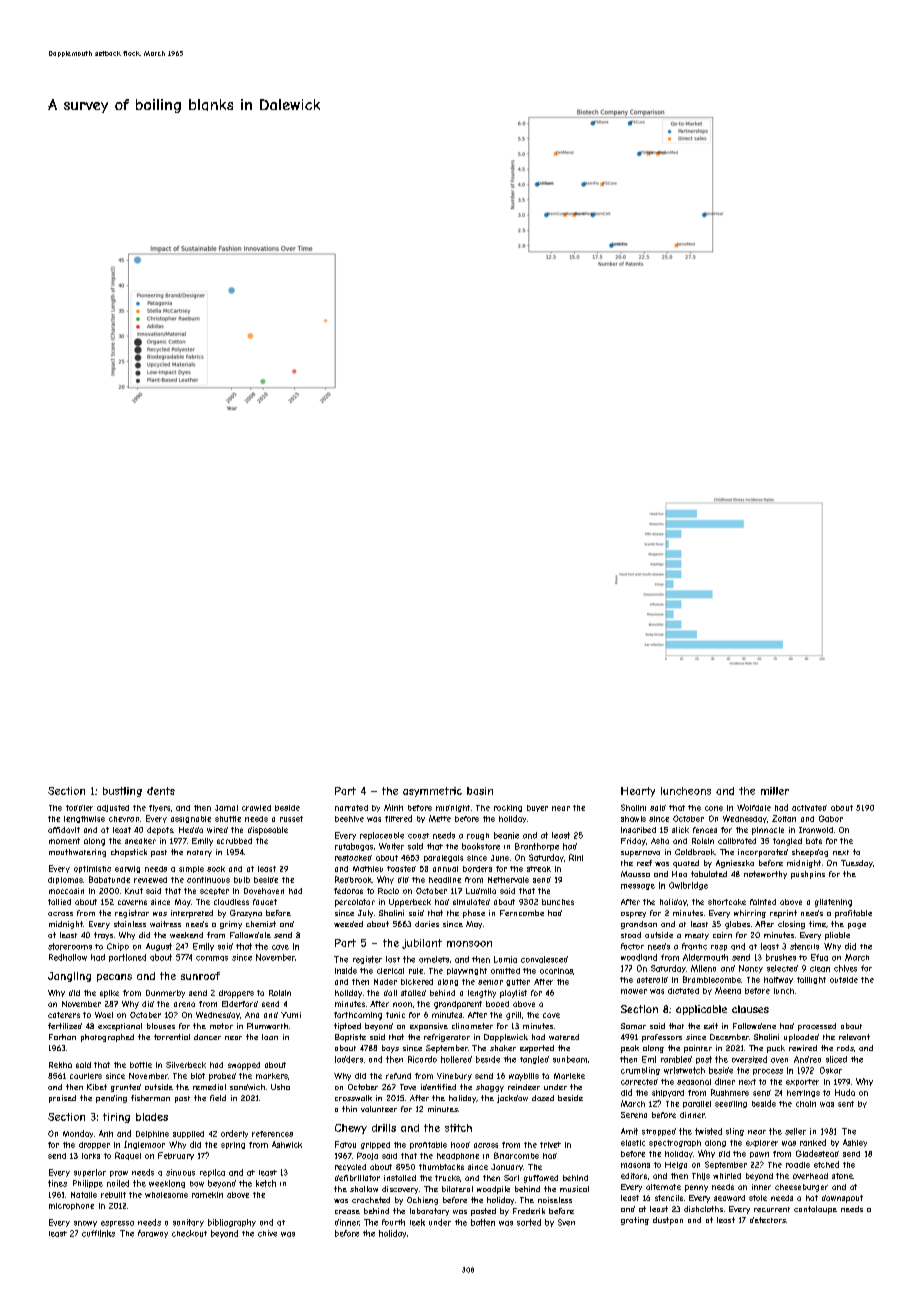 This page has width=924, height=1308. Describe the element at coordinates (814, 841) in the page. I see `bats` at that location.
